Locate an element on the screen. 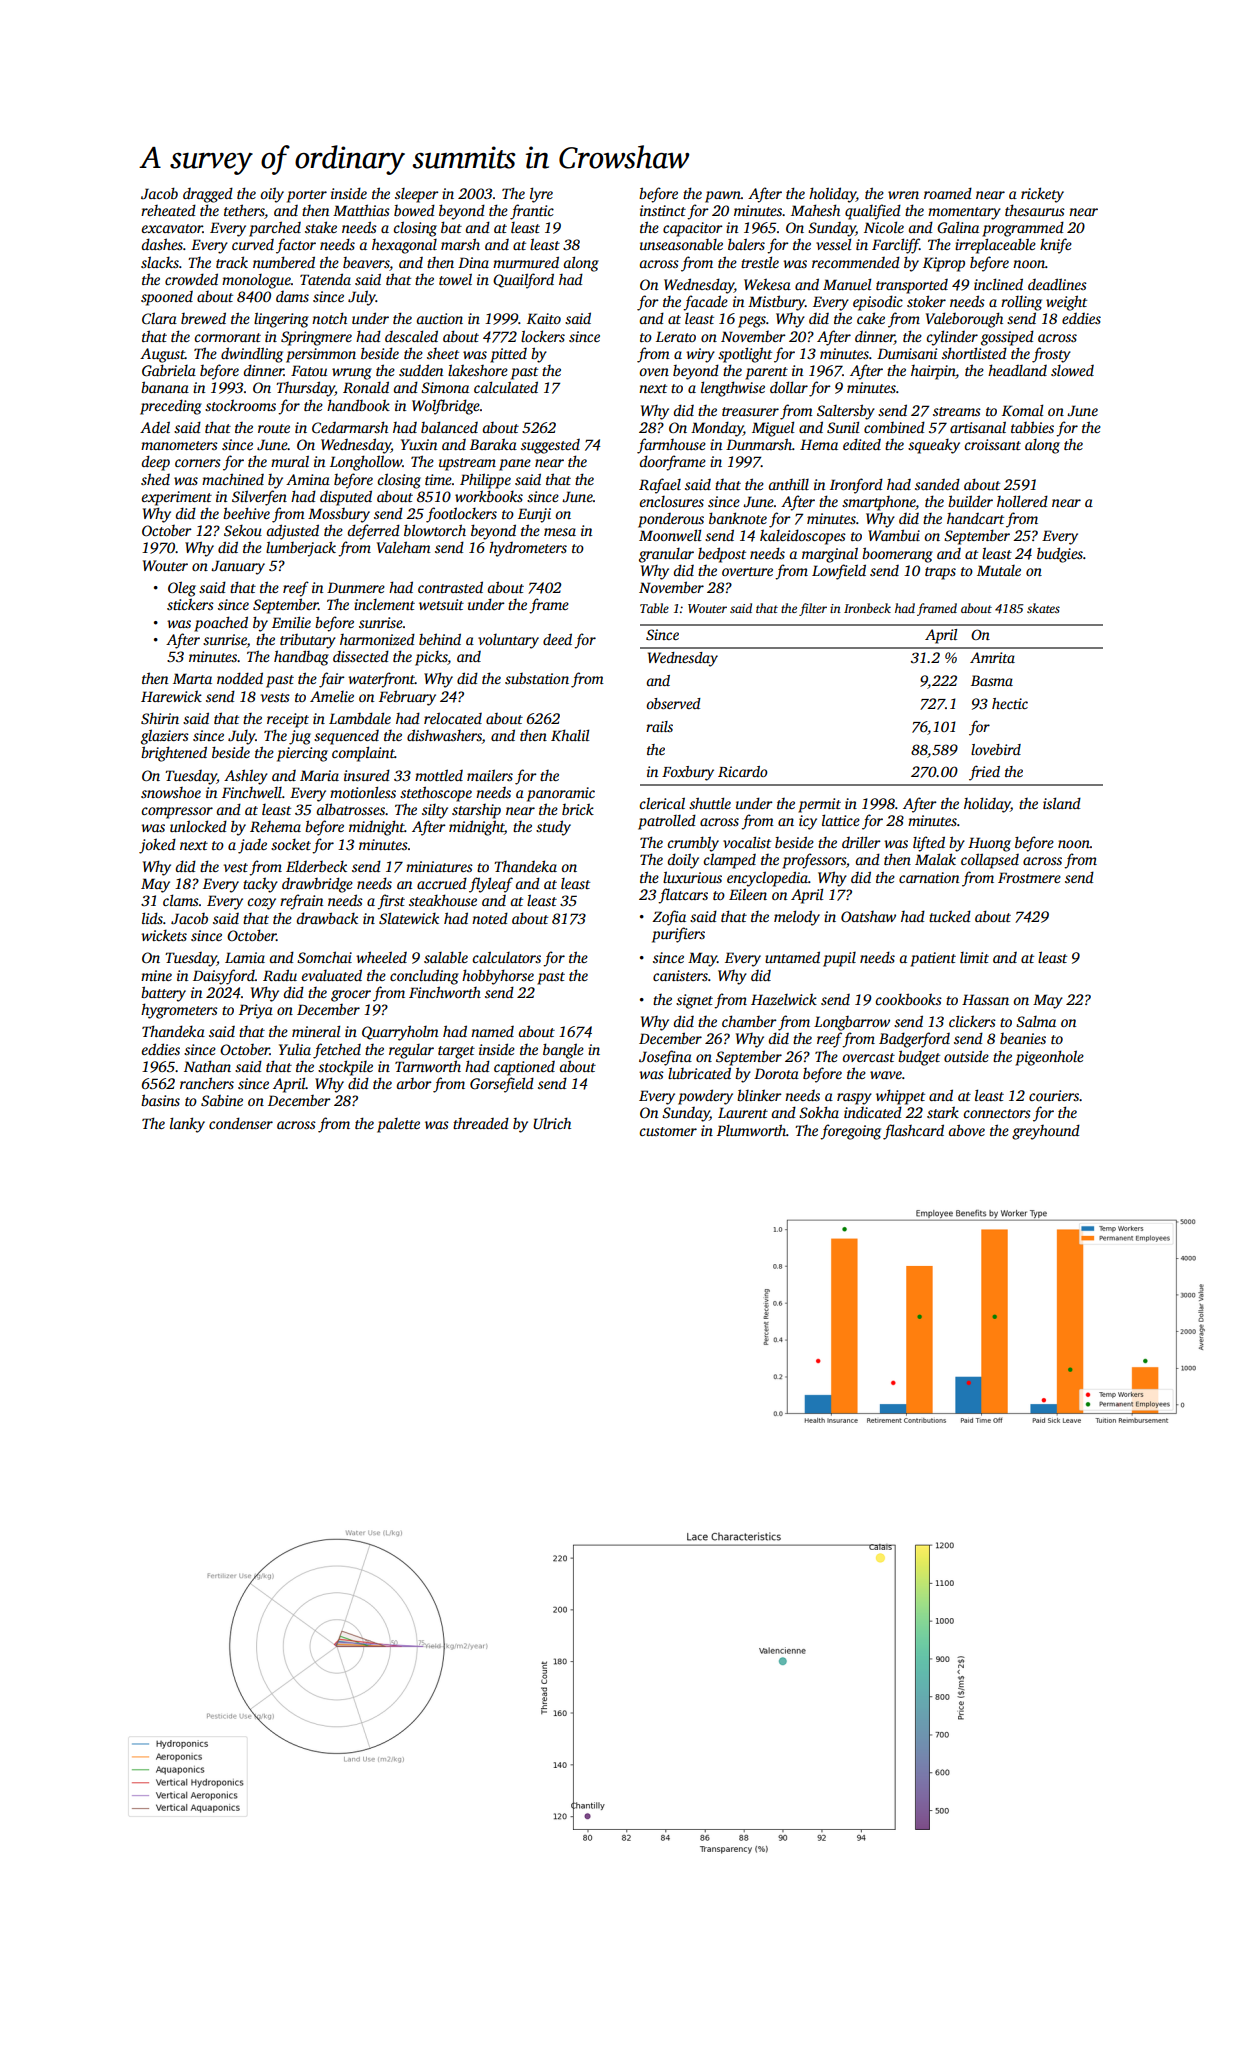  clams is located at coordinates (181, 900).
